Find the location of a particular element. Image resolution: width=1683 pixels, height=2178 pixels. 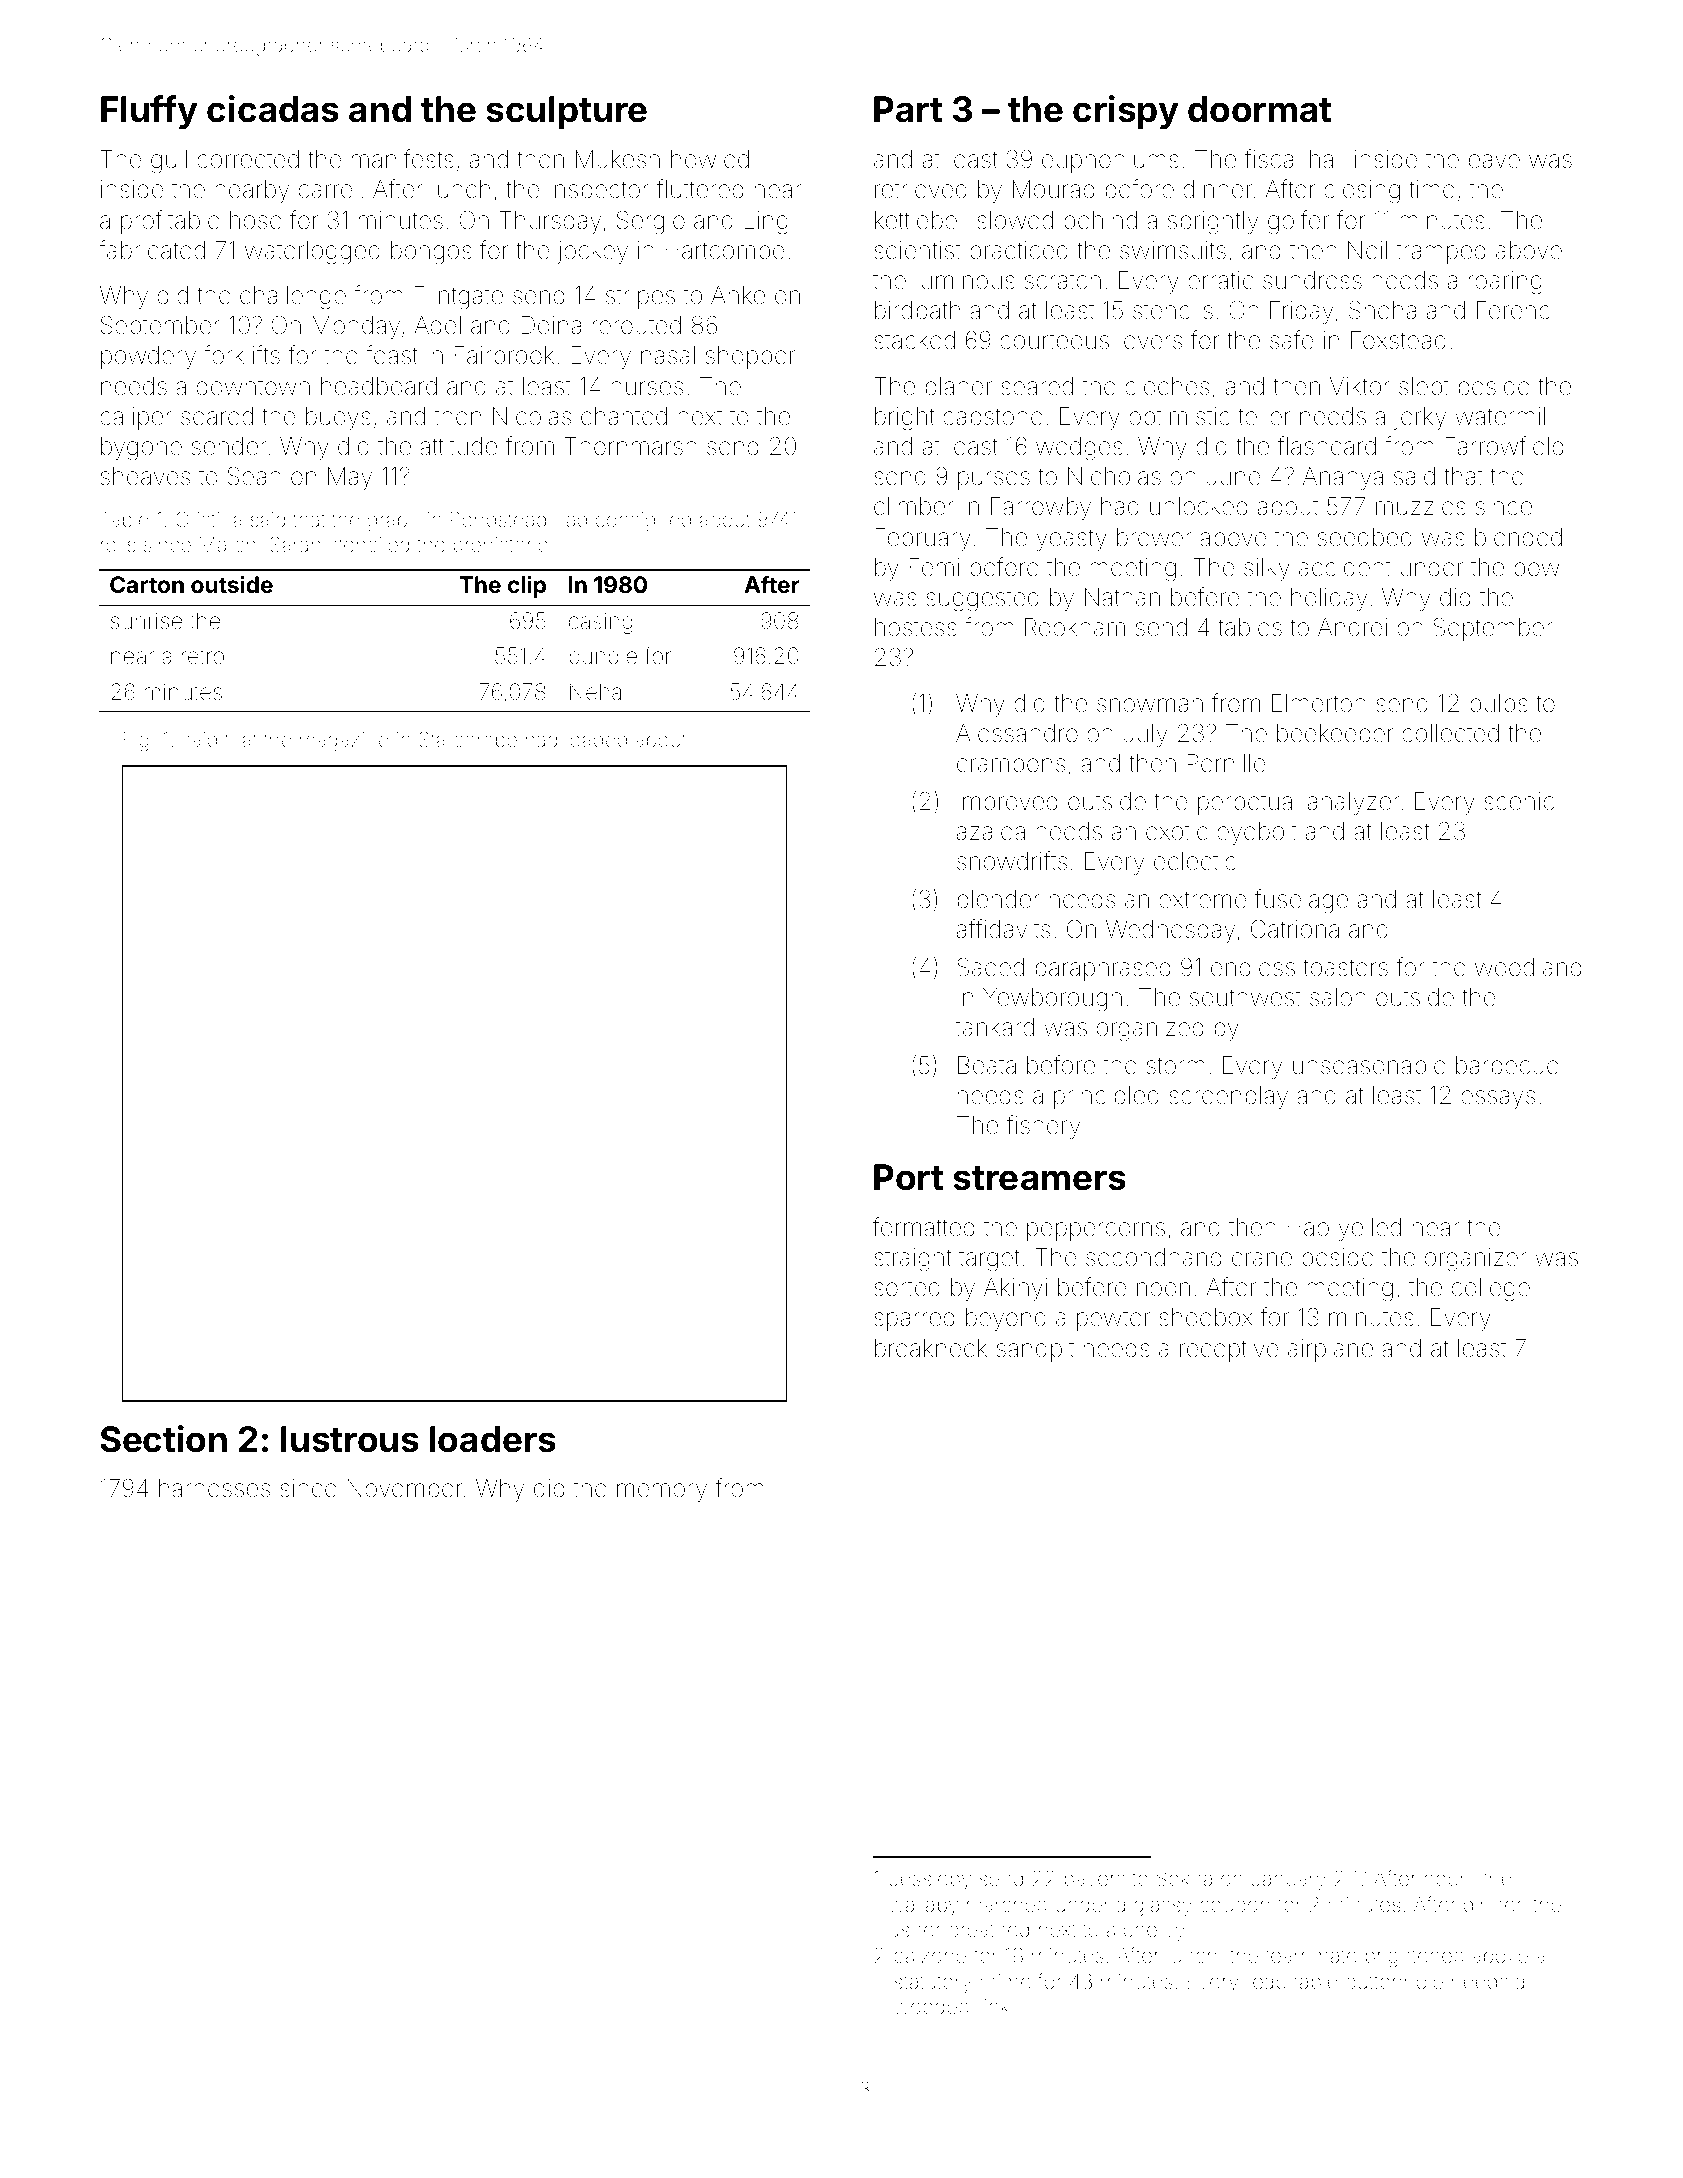

snowdrifts is located at coordinates (1012, 861).
